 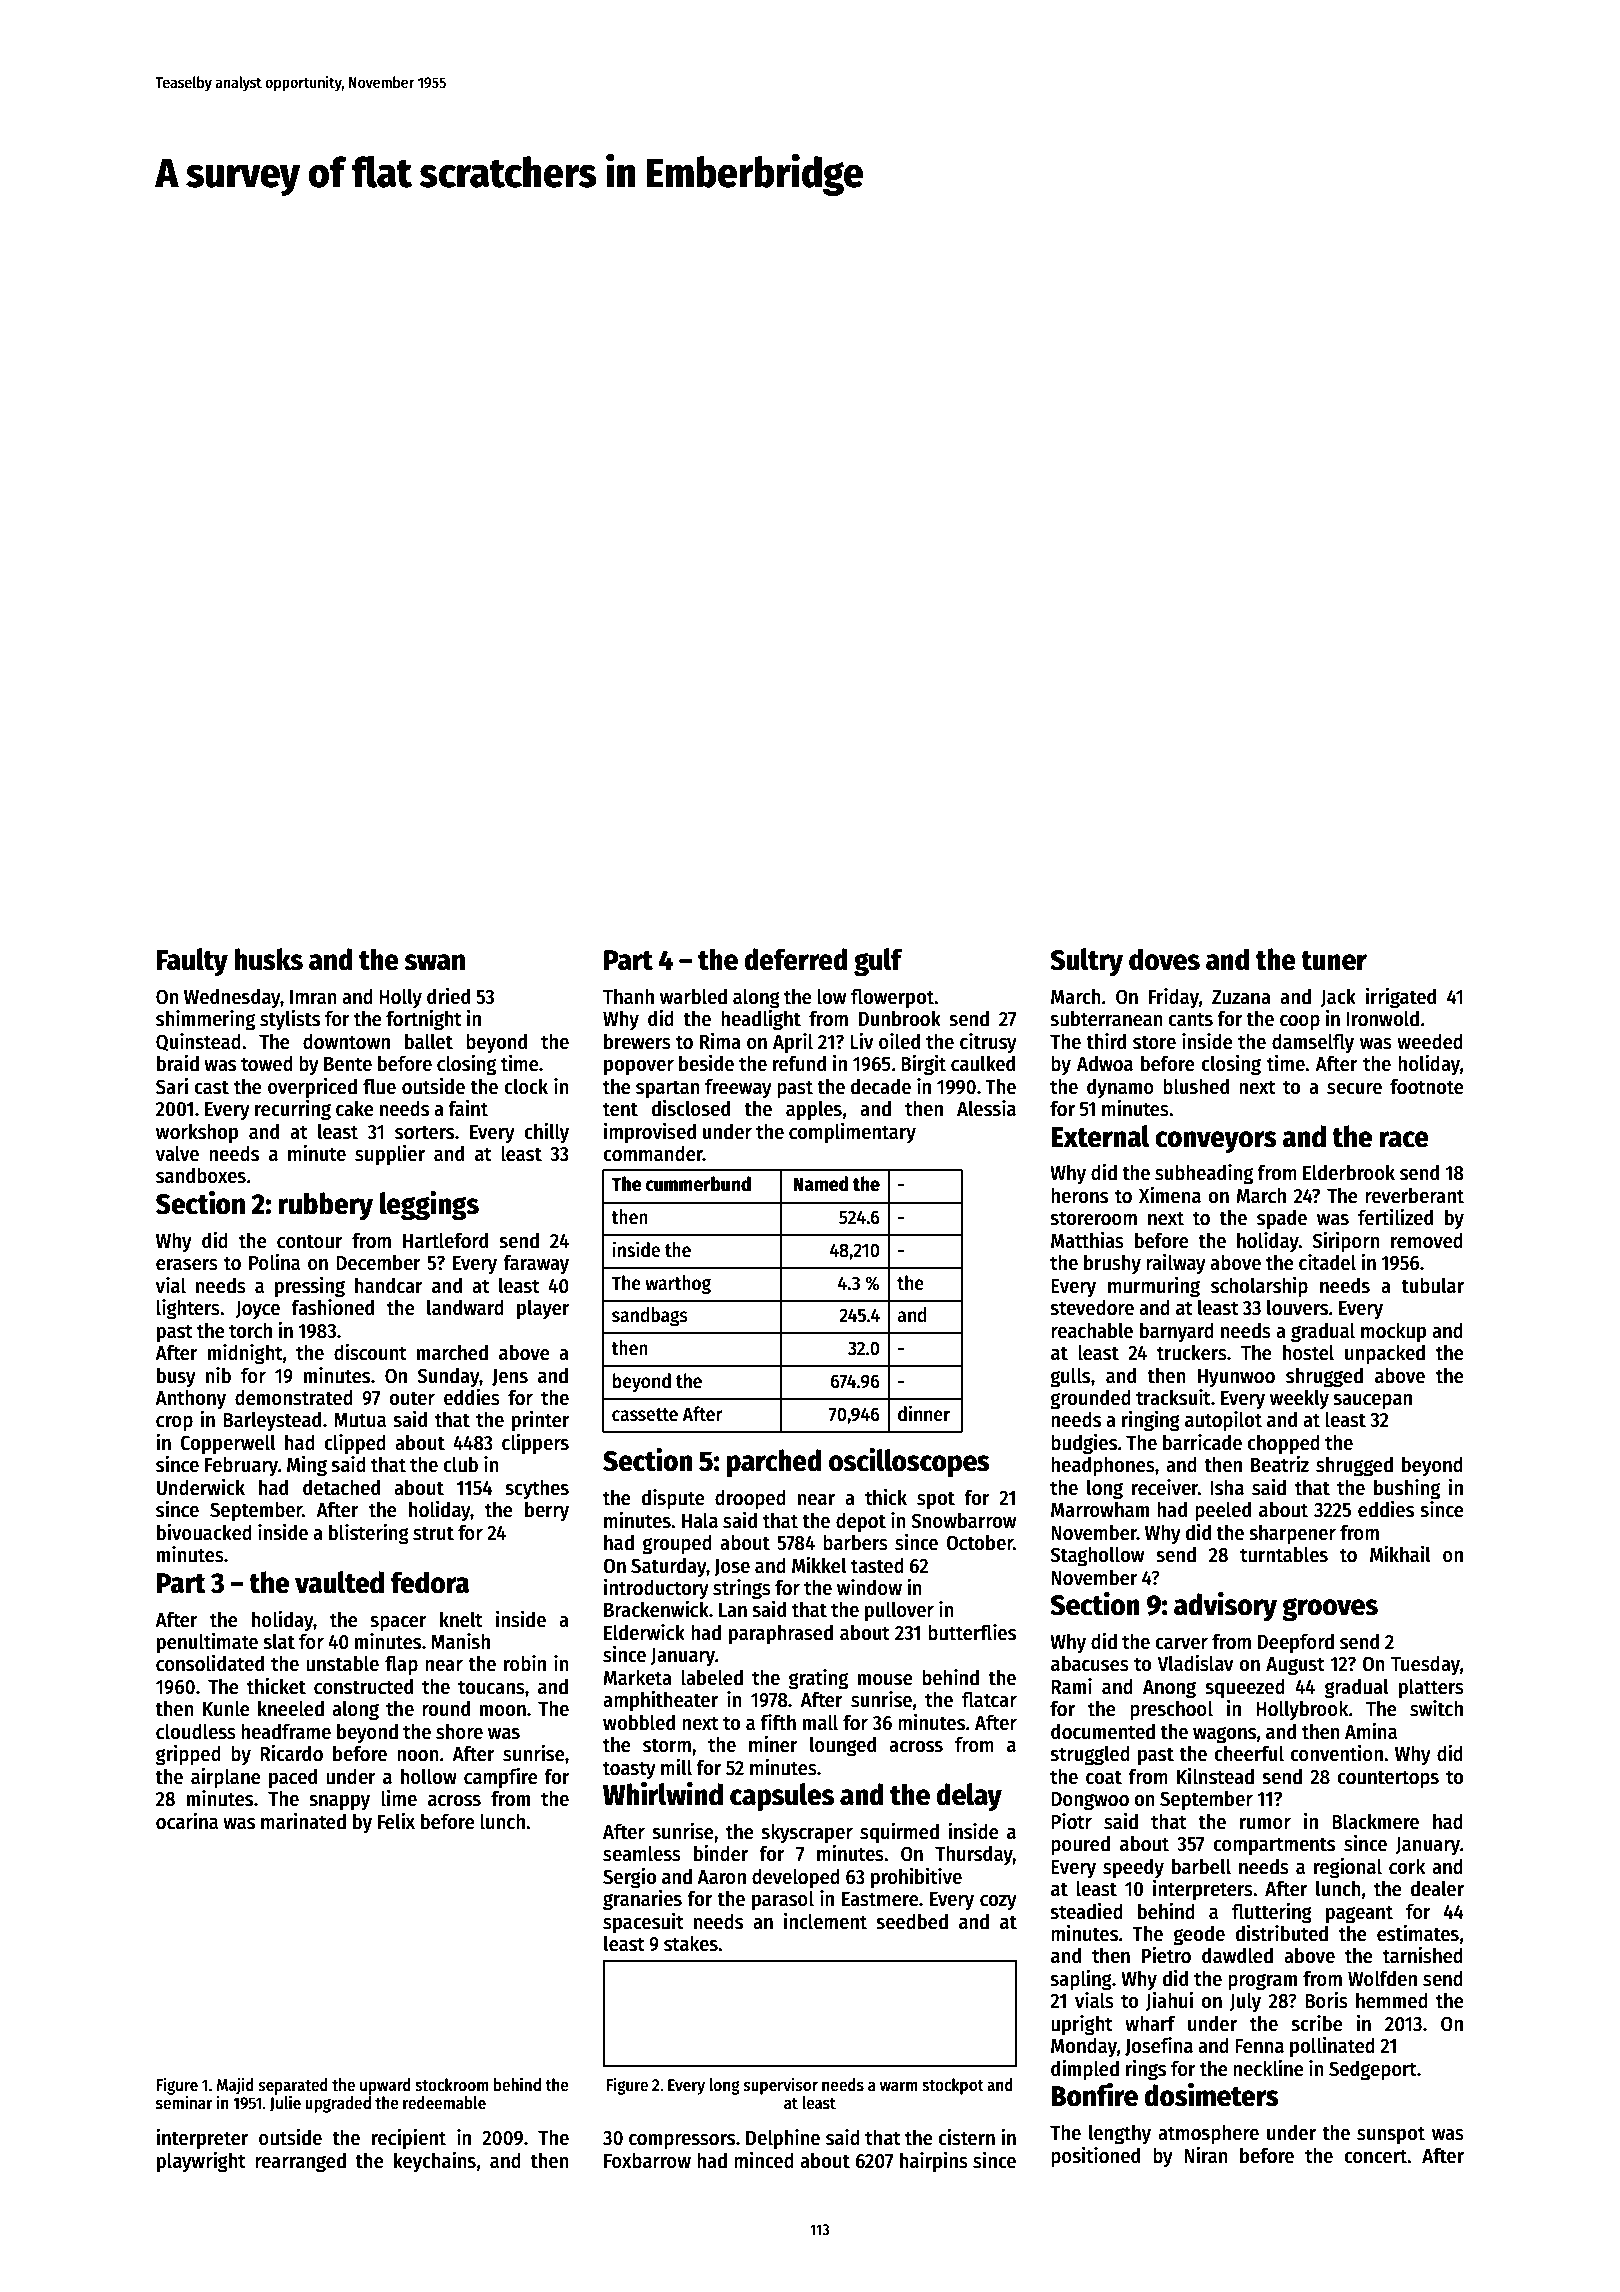 I want to click on miner, so click(x=773, y=1744).
